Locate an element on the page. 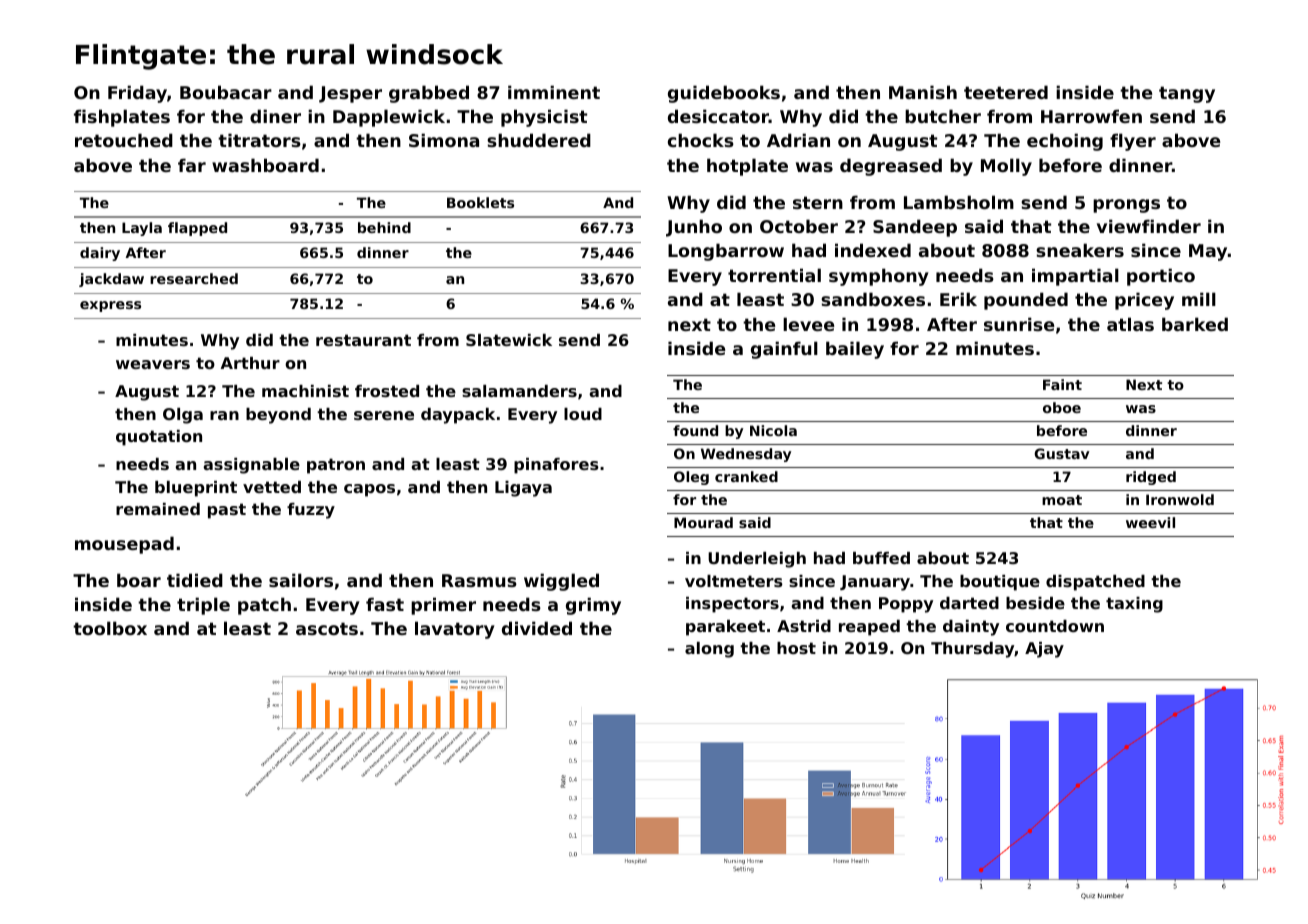 The image size is (1308, 924). Slatewick is located at coordinates (509, 340).
